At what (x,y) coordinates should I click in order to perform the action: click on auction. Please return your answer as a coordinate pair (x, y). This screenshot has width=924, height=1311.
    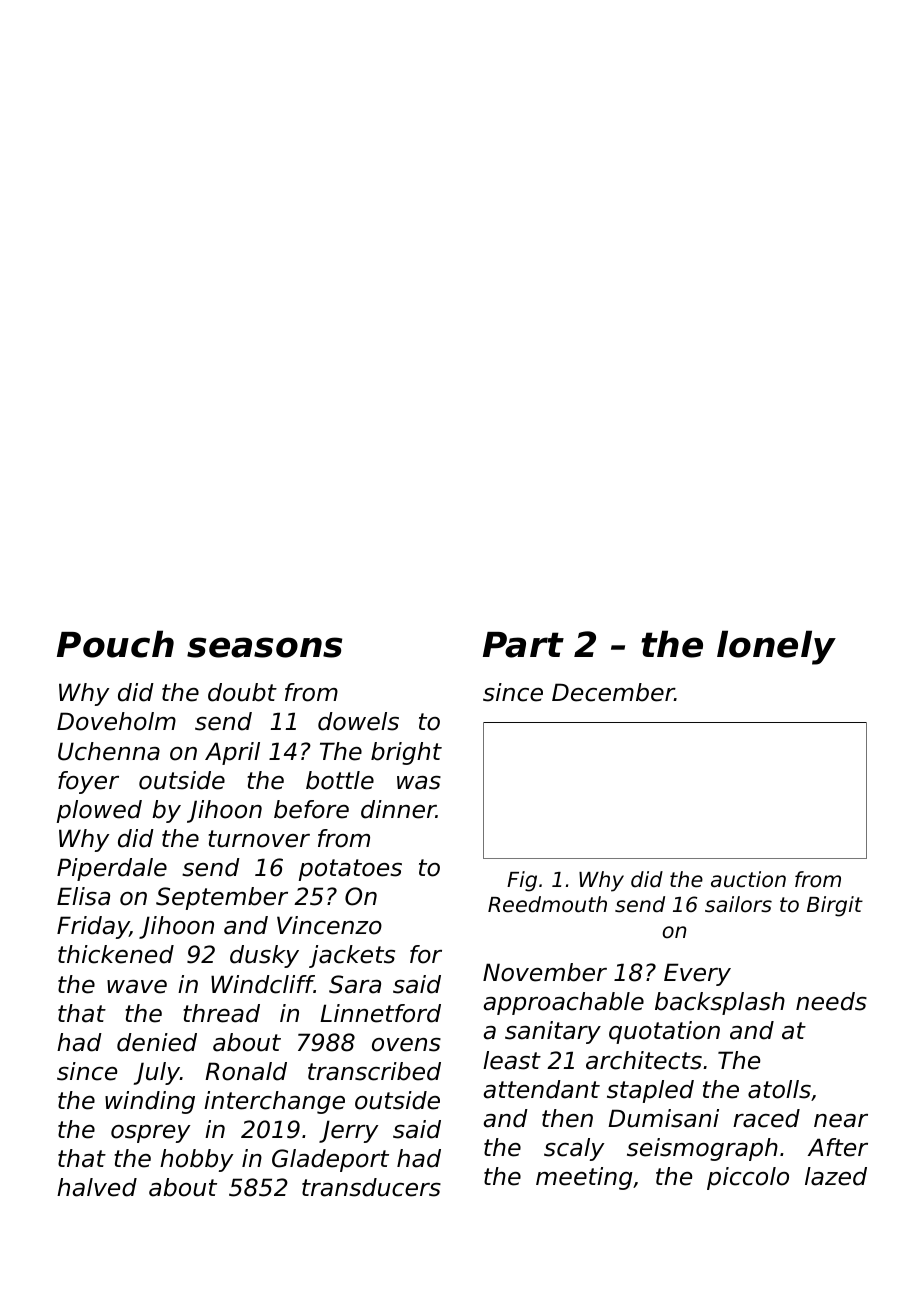
    Looking at the image, I should click on (748, 879).
